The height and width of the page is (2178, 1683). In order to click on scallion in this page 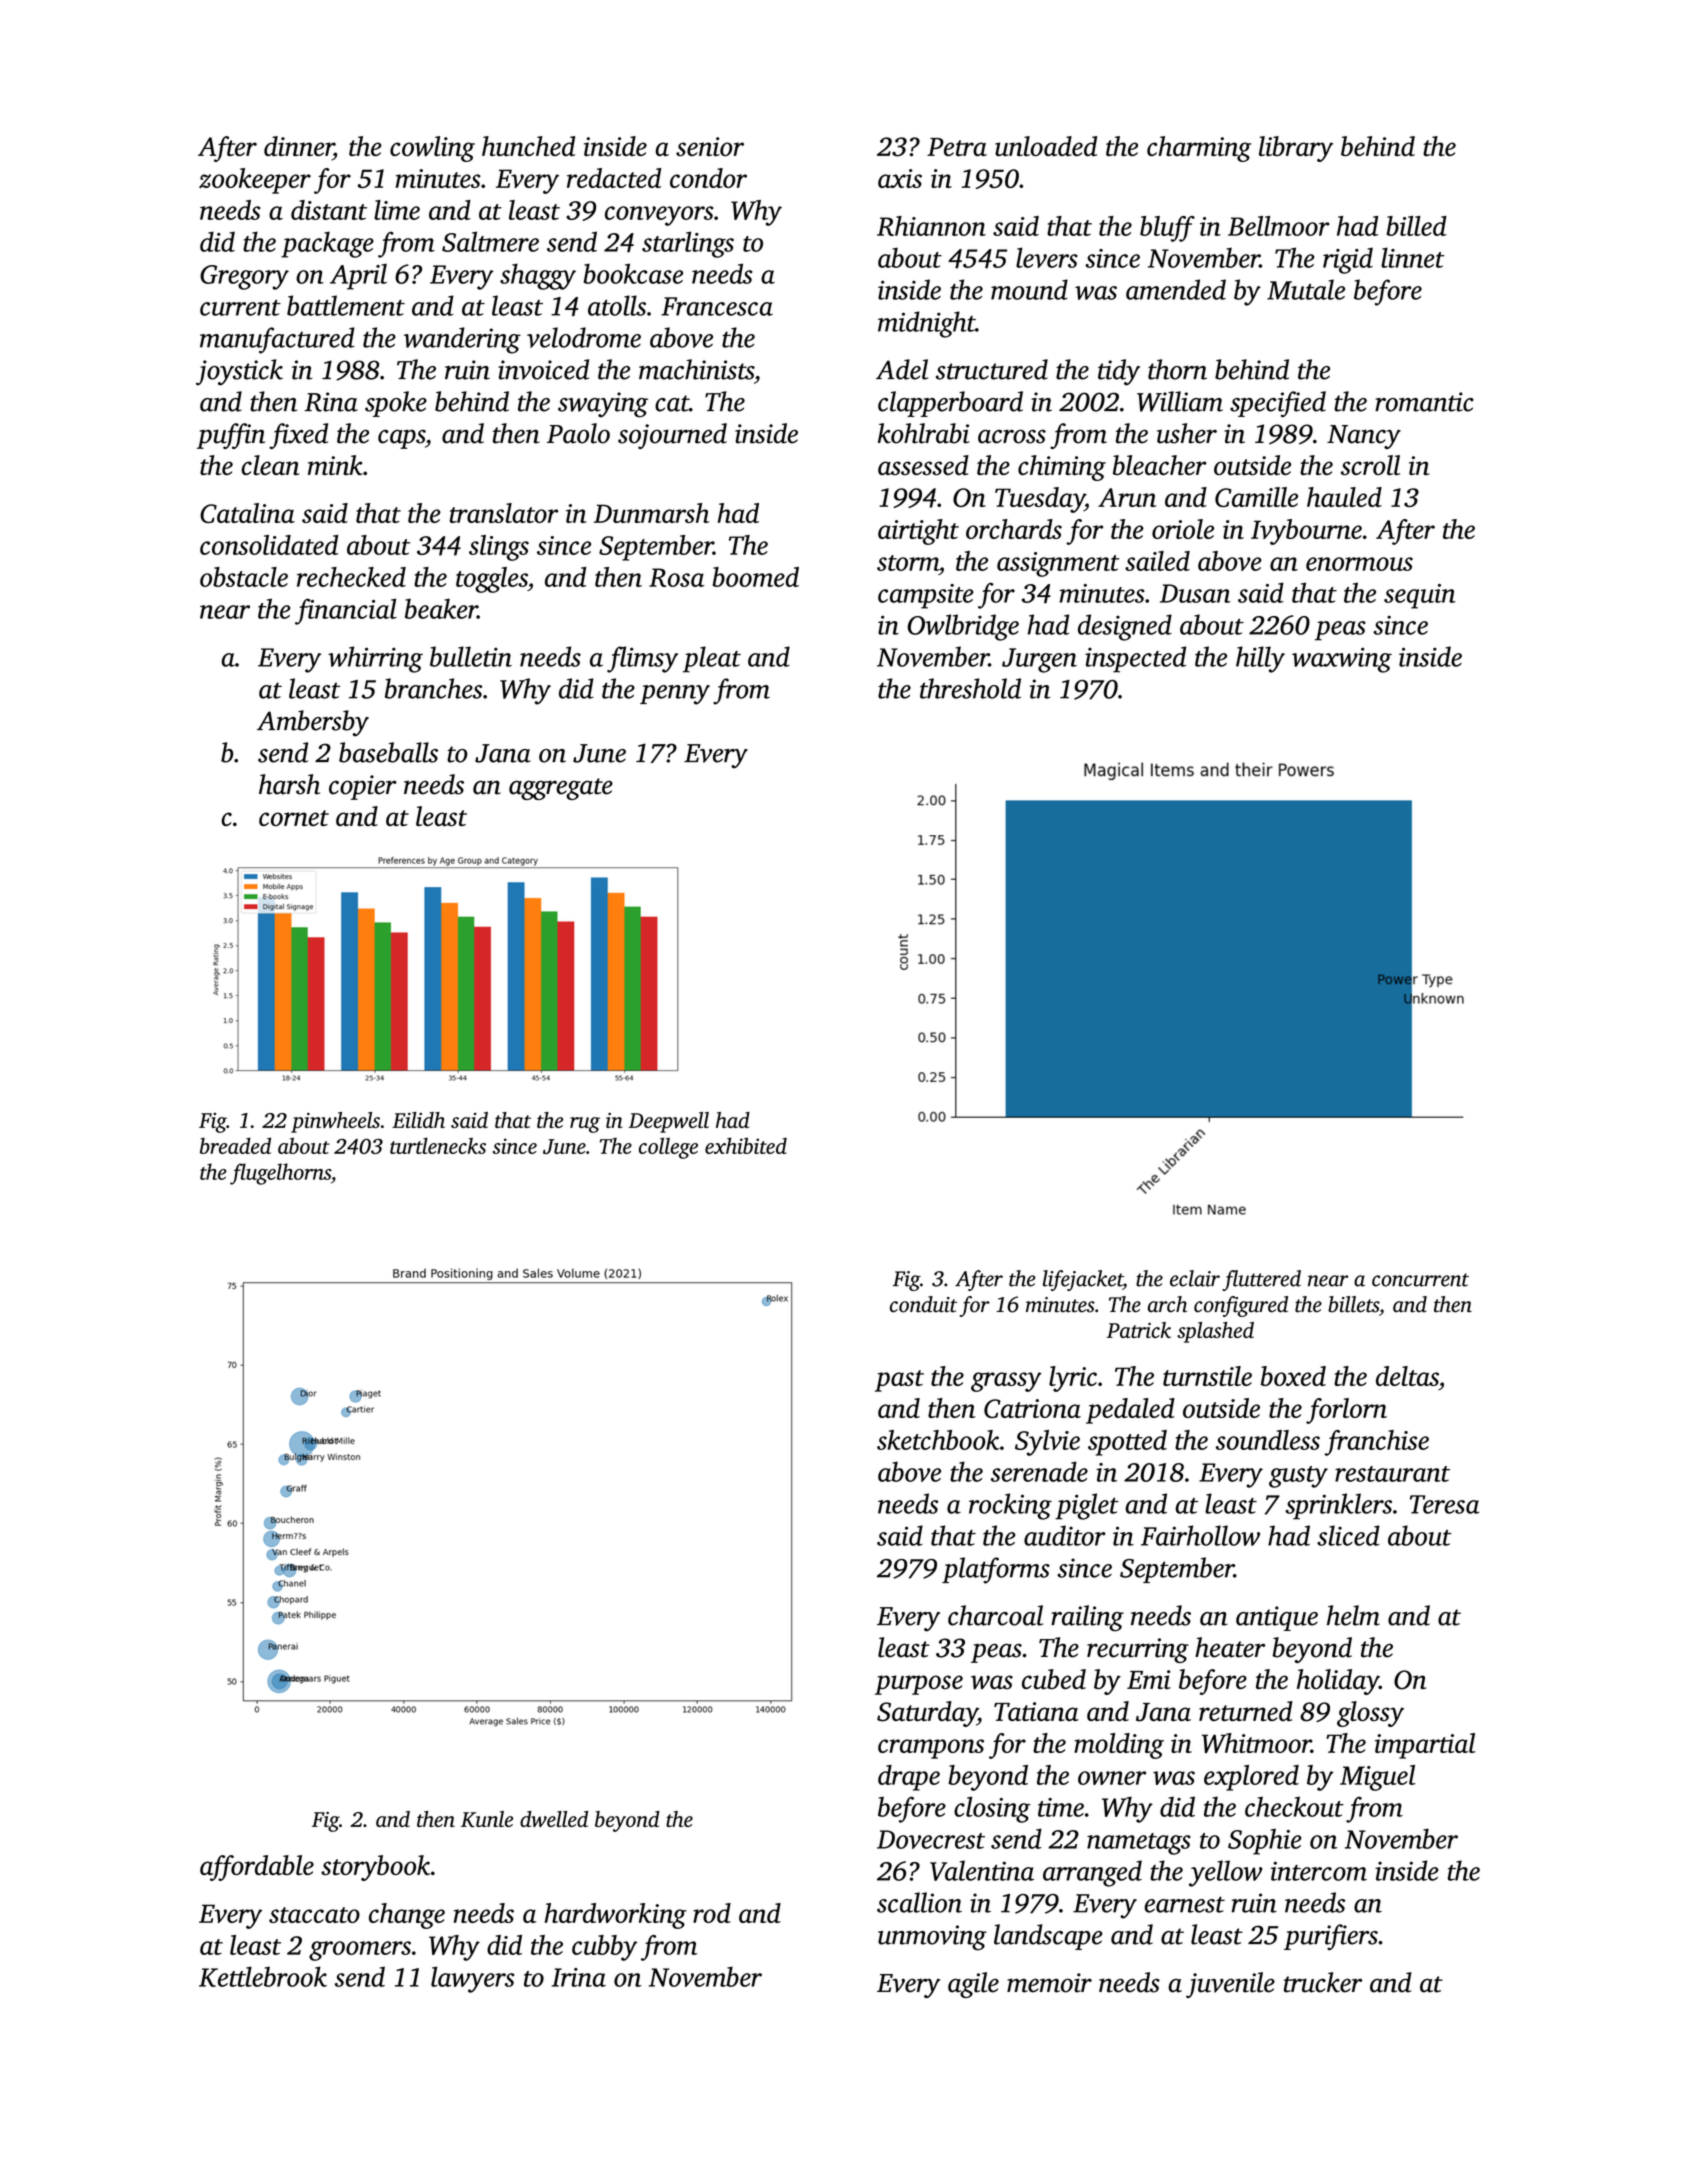, I will do `click(919, 1902)`.
